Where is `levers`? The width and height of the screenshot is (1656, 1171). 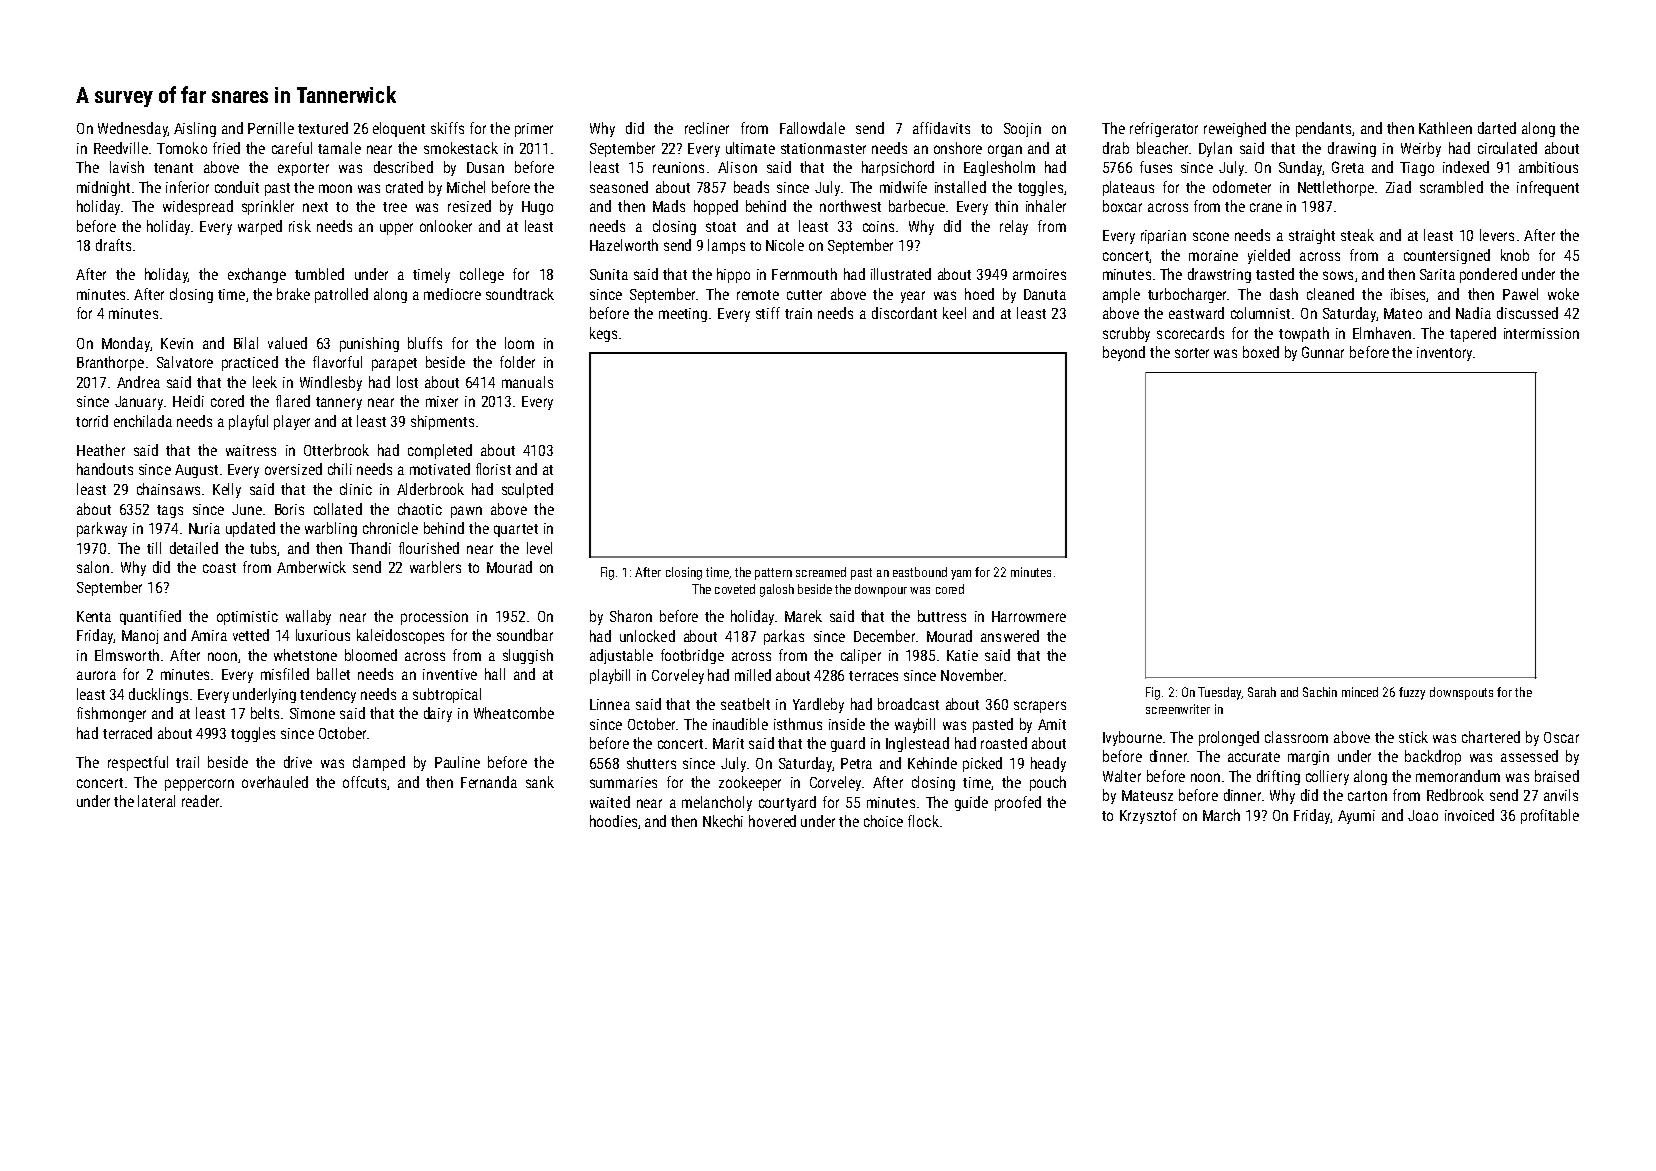
levers is located at coordinates (1497, 235).
